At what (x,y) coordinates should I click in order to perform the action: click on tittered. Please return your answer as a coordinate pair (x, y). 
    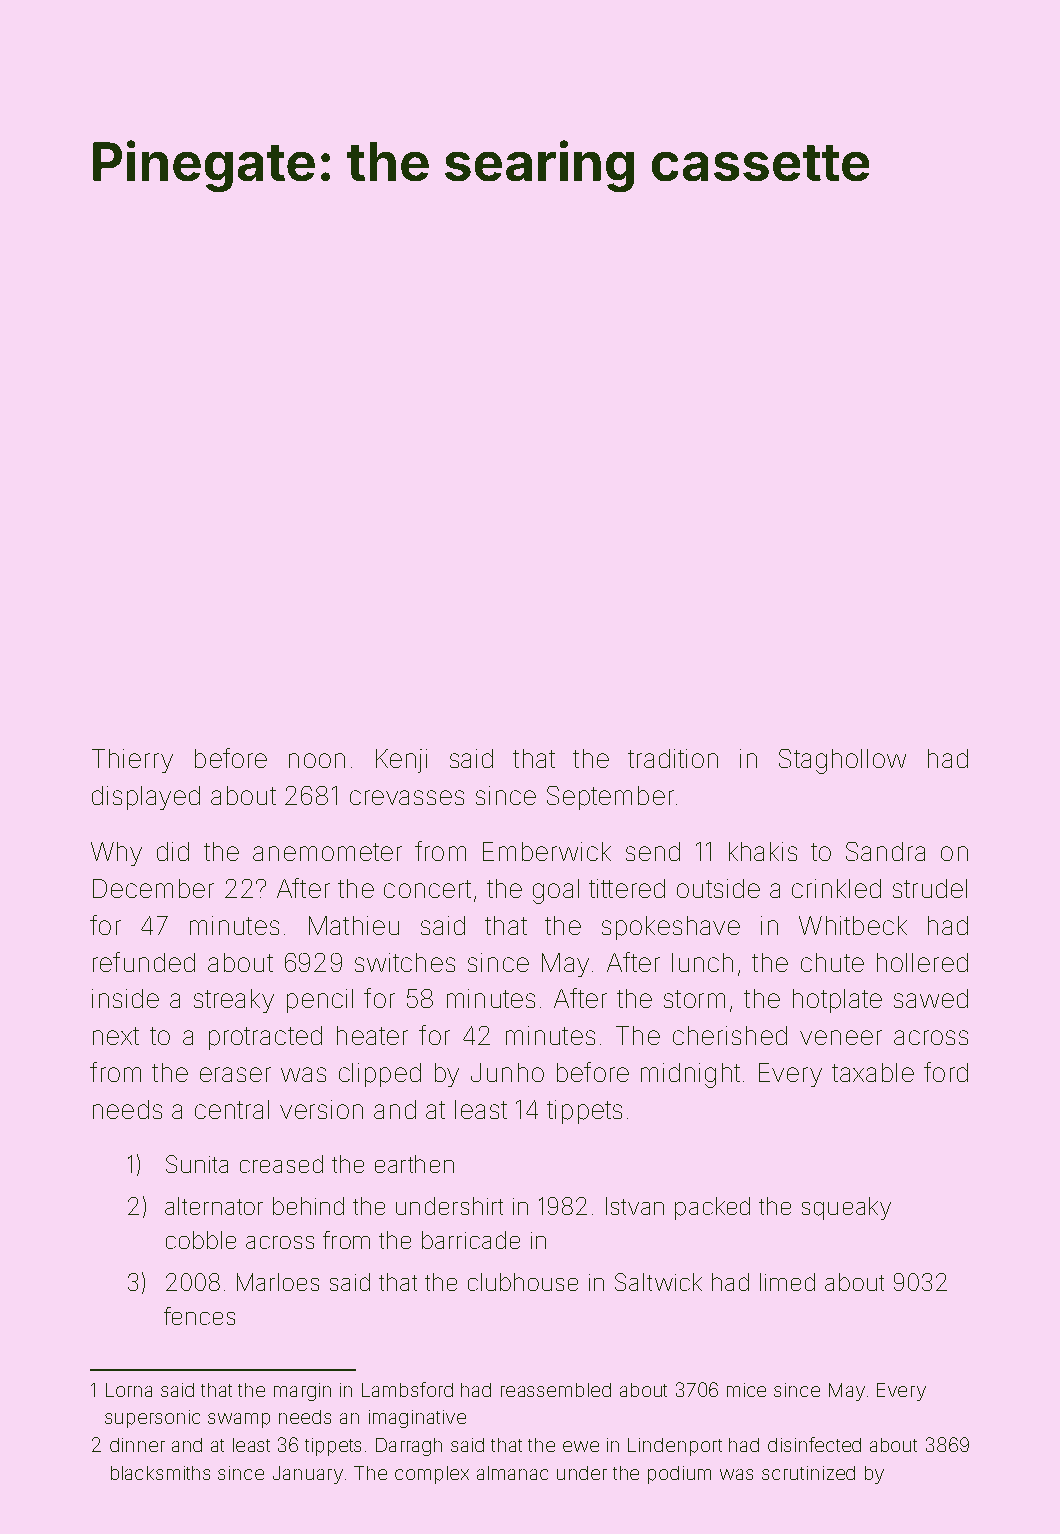
    Looking at the image, I should click on (627, 888).
